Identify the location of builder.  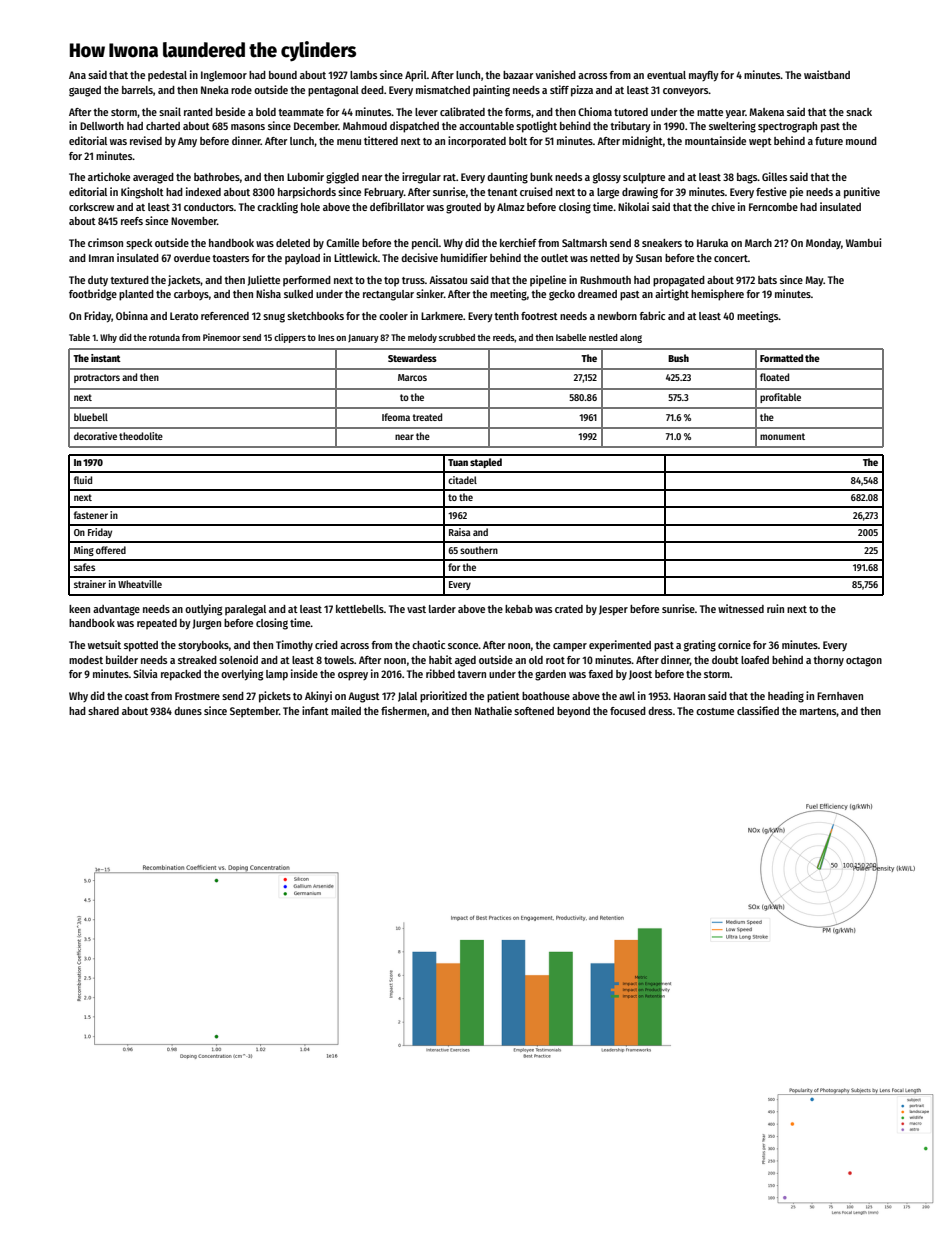
(122, 659).
